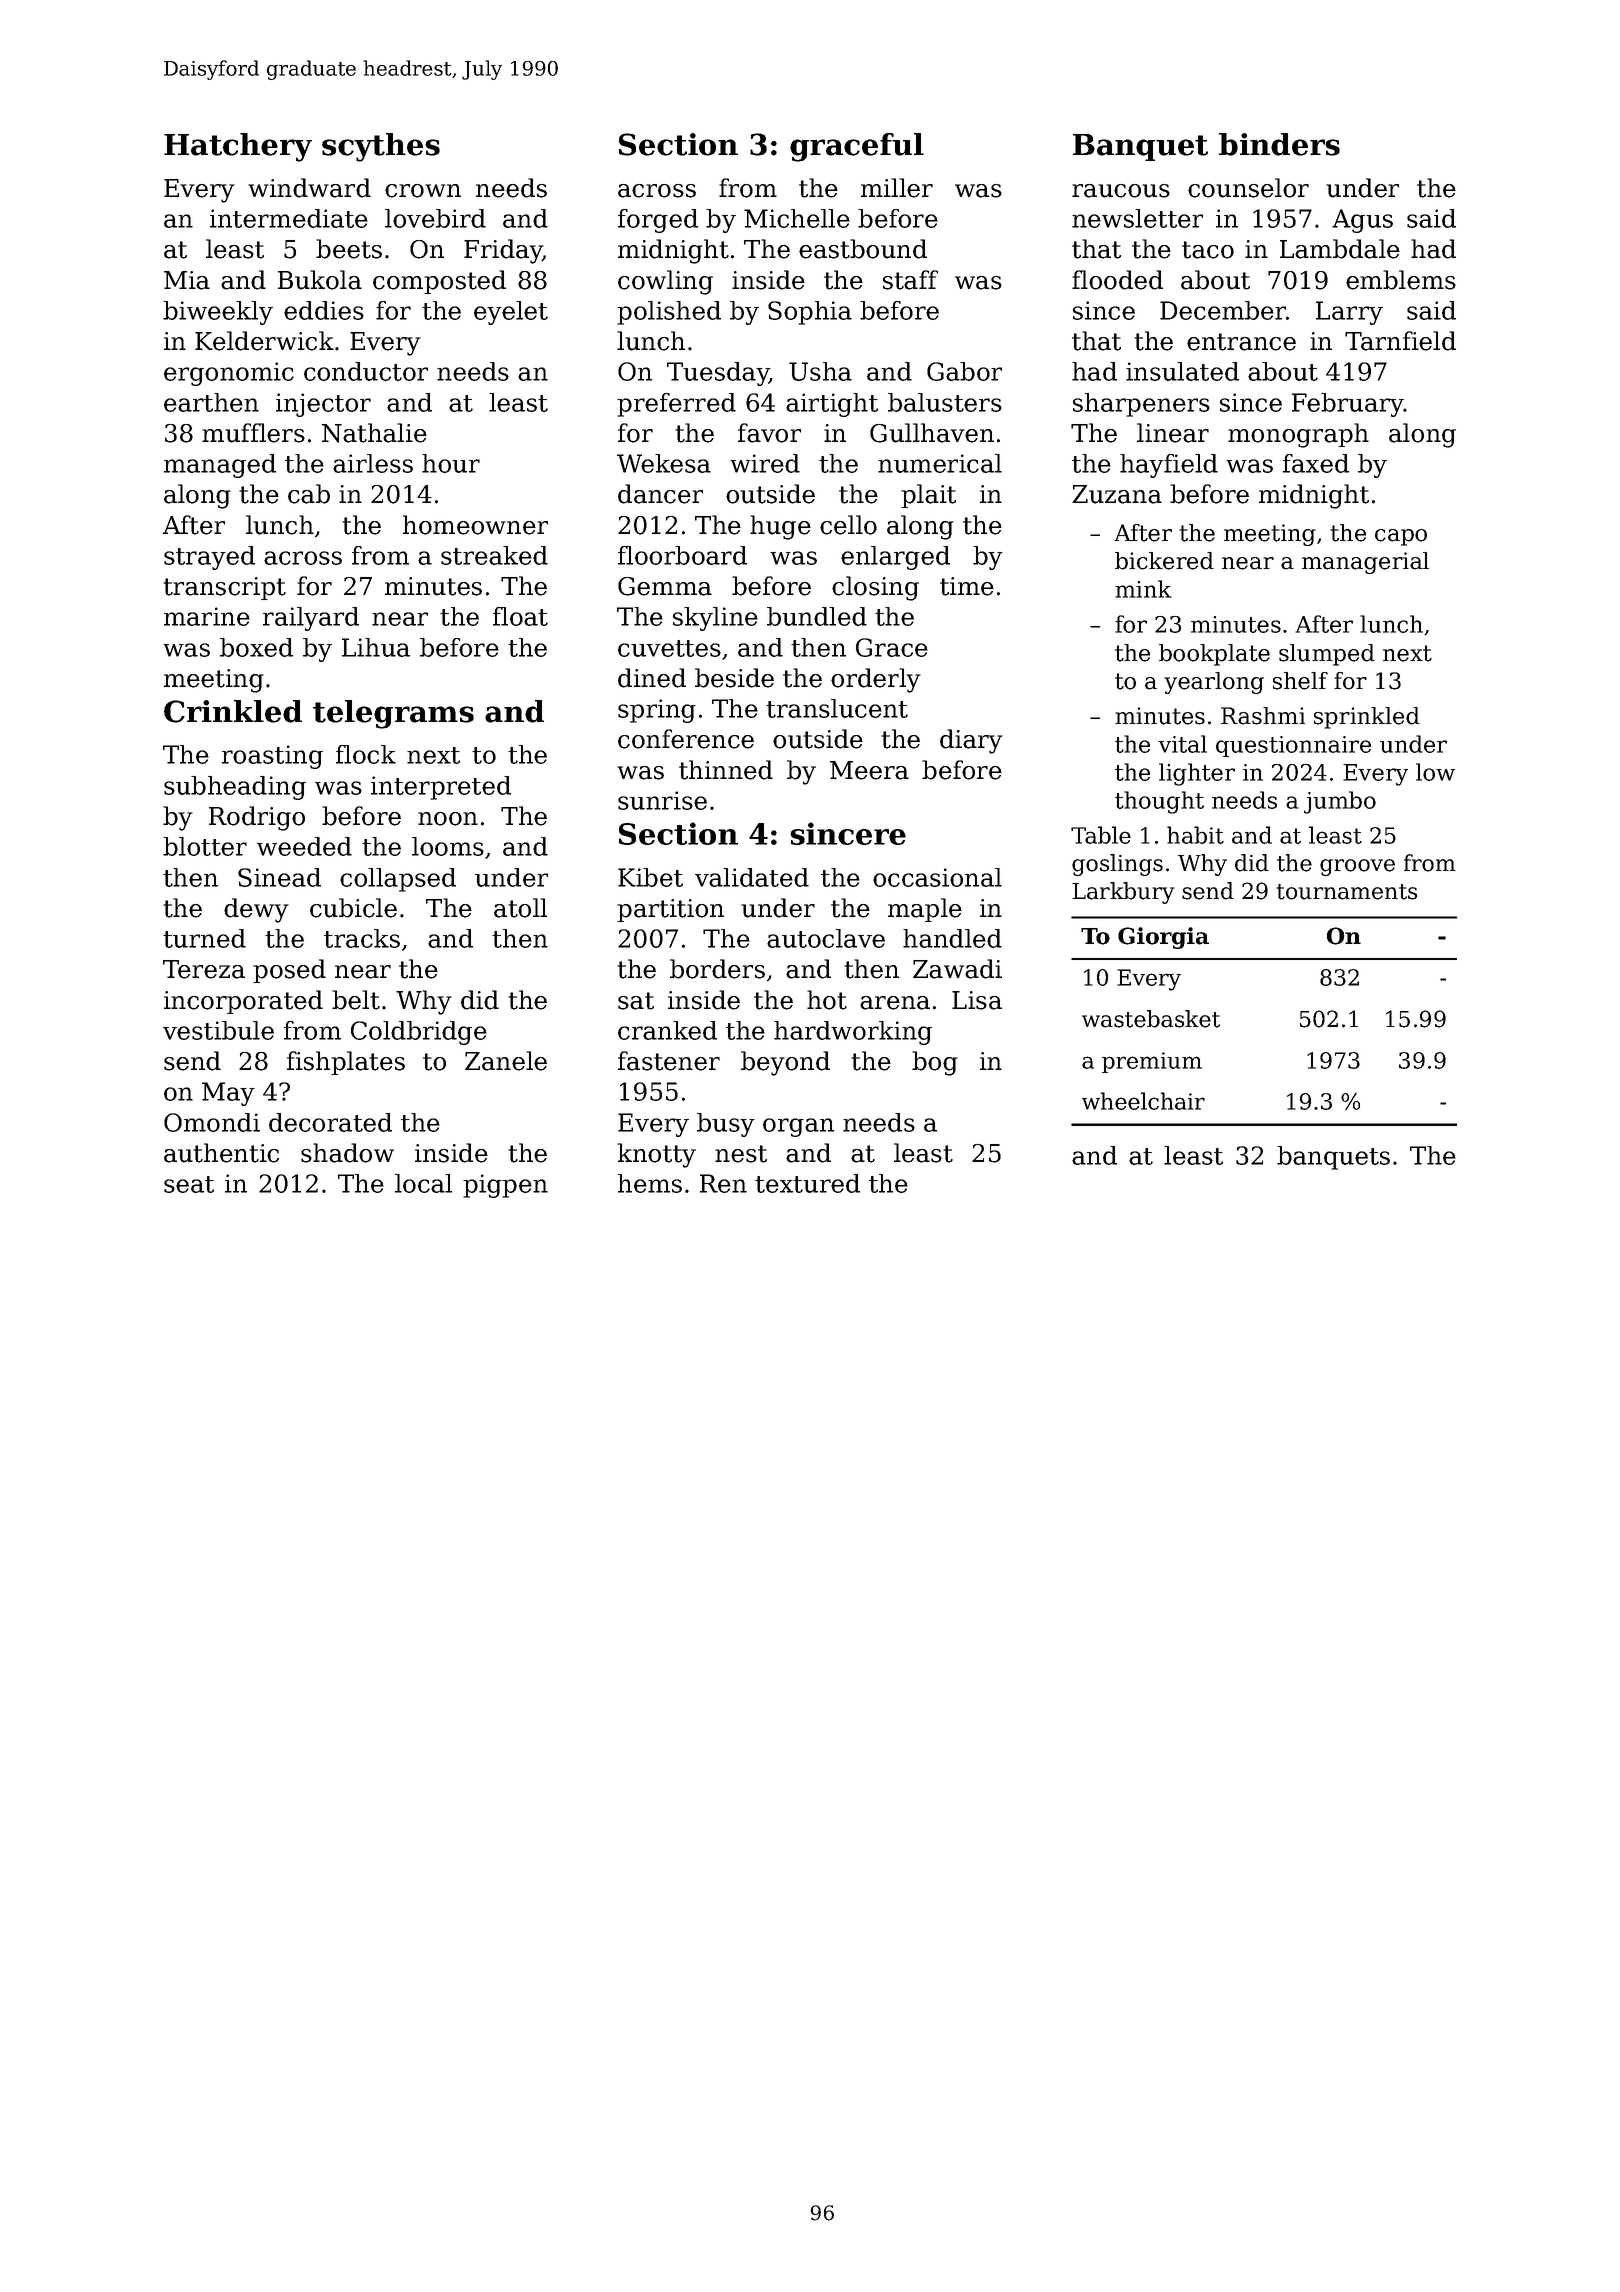 The width and height of the document is (1620, 2292). Describe the element at coordinates (362, 938) in the document. I see `tracks` at that location.
